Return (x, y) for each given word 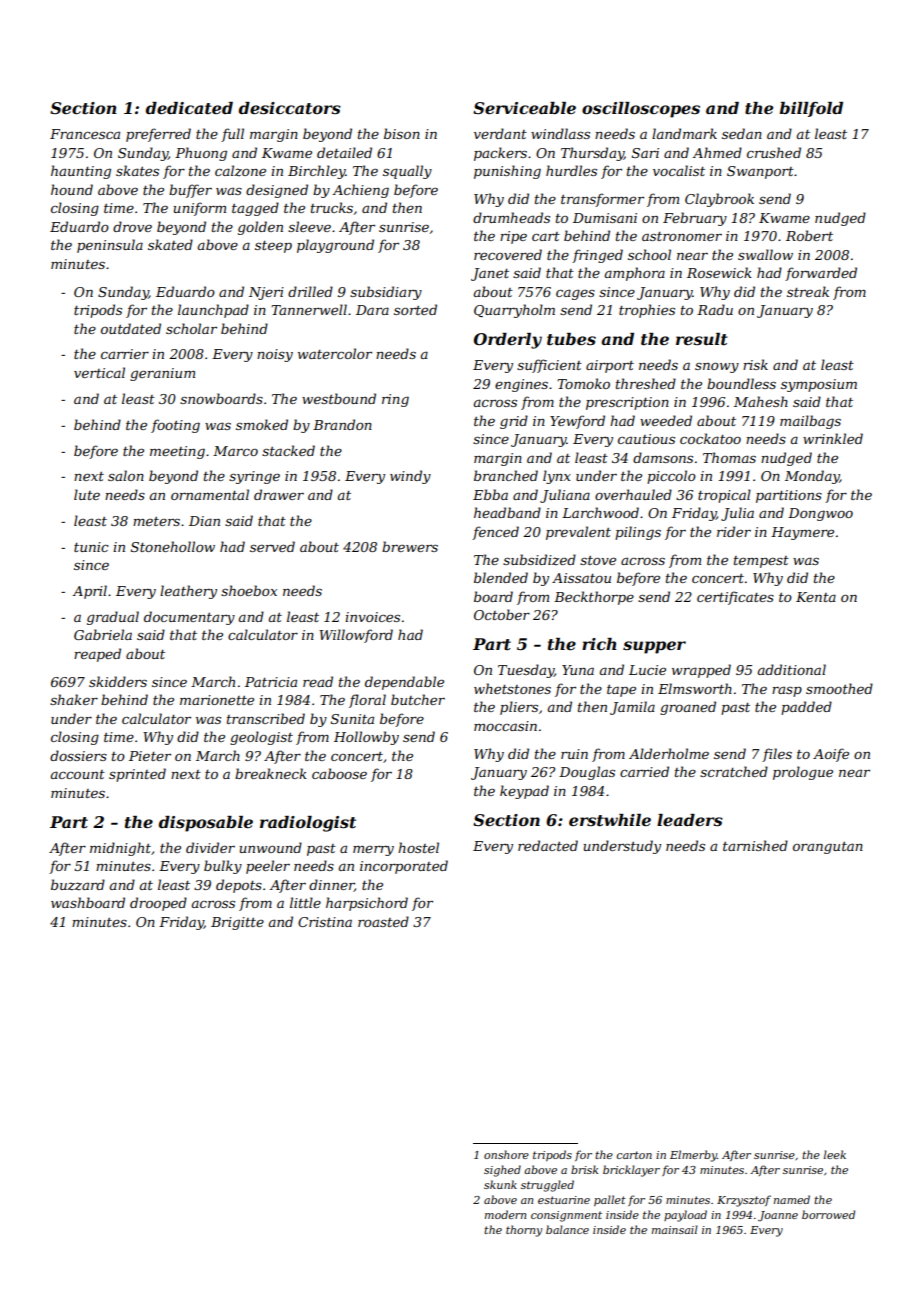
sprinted (137, 775)
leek (835, 1154)
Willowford (356, 636)
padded (806, 708)
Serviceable (524, 108)
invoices (372, 617)
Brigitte (237, 923)
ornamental (210, 494)
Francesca (85, 134)
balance (567, 1229)
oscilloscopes (641, 110)
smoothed (839, 688)
